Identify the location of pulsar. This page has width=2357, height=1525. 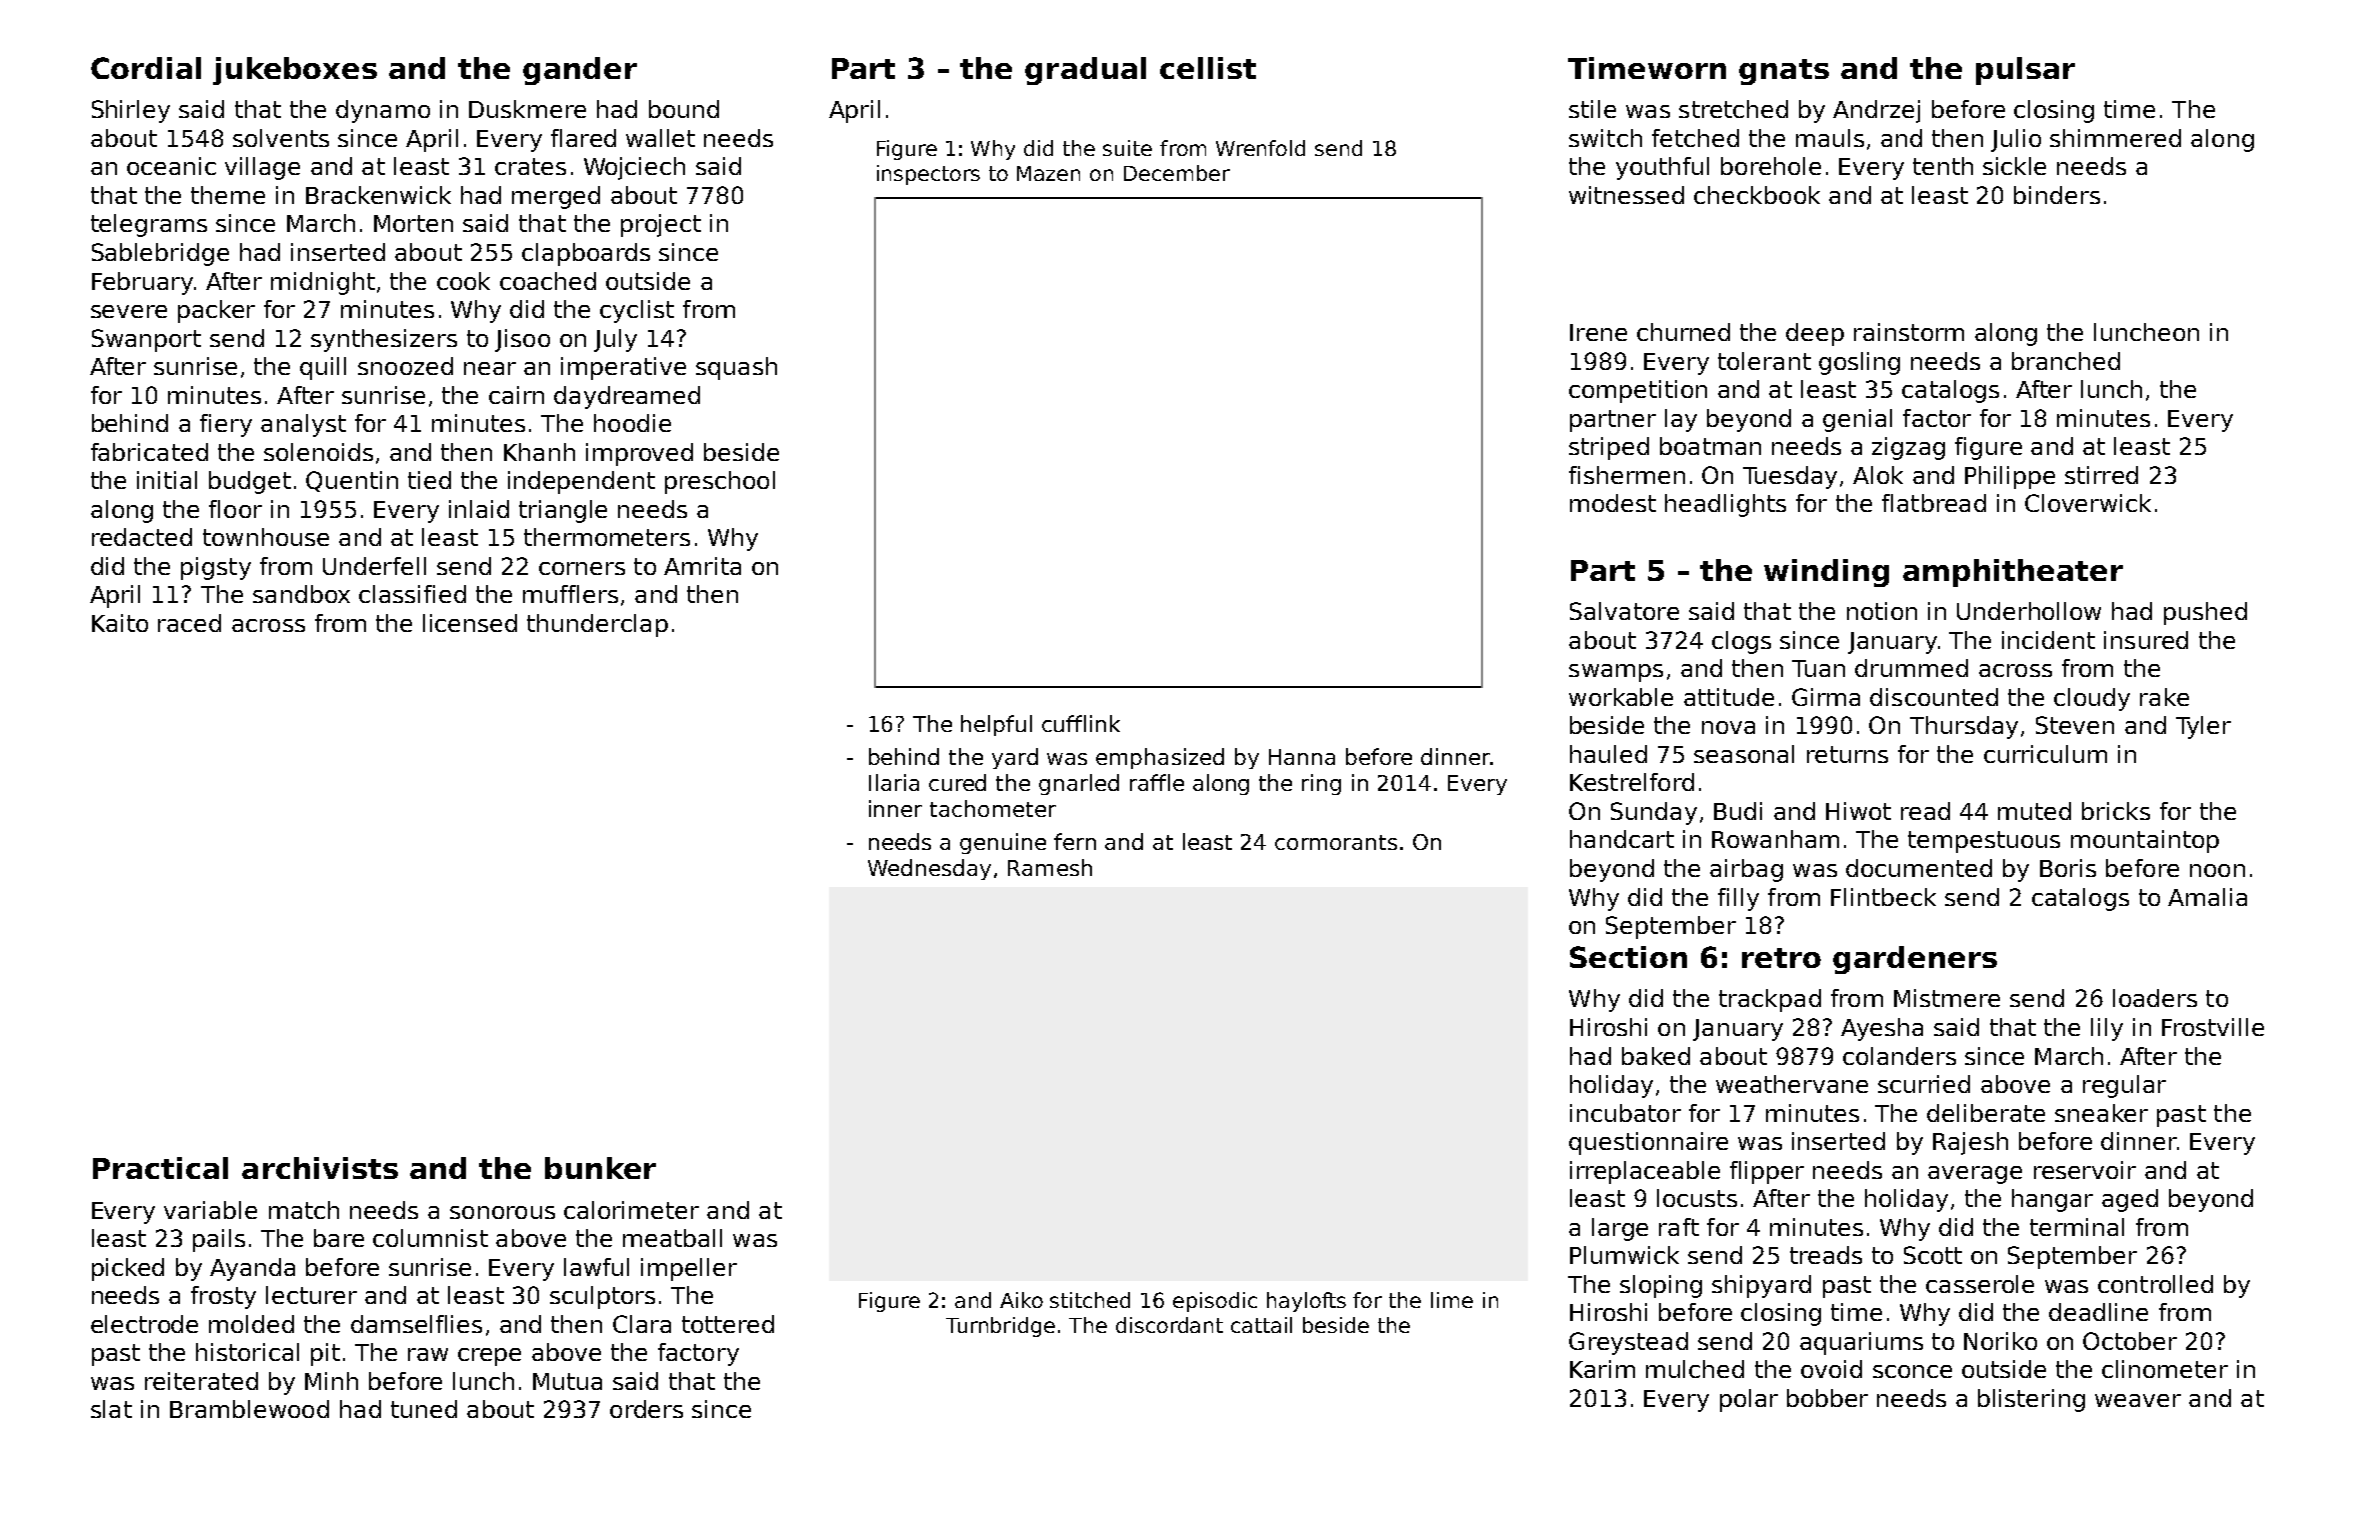
(2025, 71).
